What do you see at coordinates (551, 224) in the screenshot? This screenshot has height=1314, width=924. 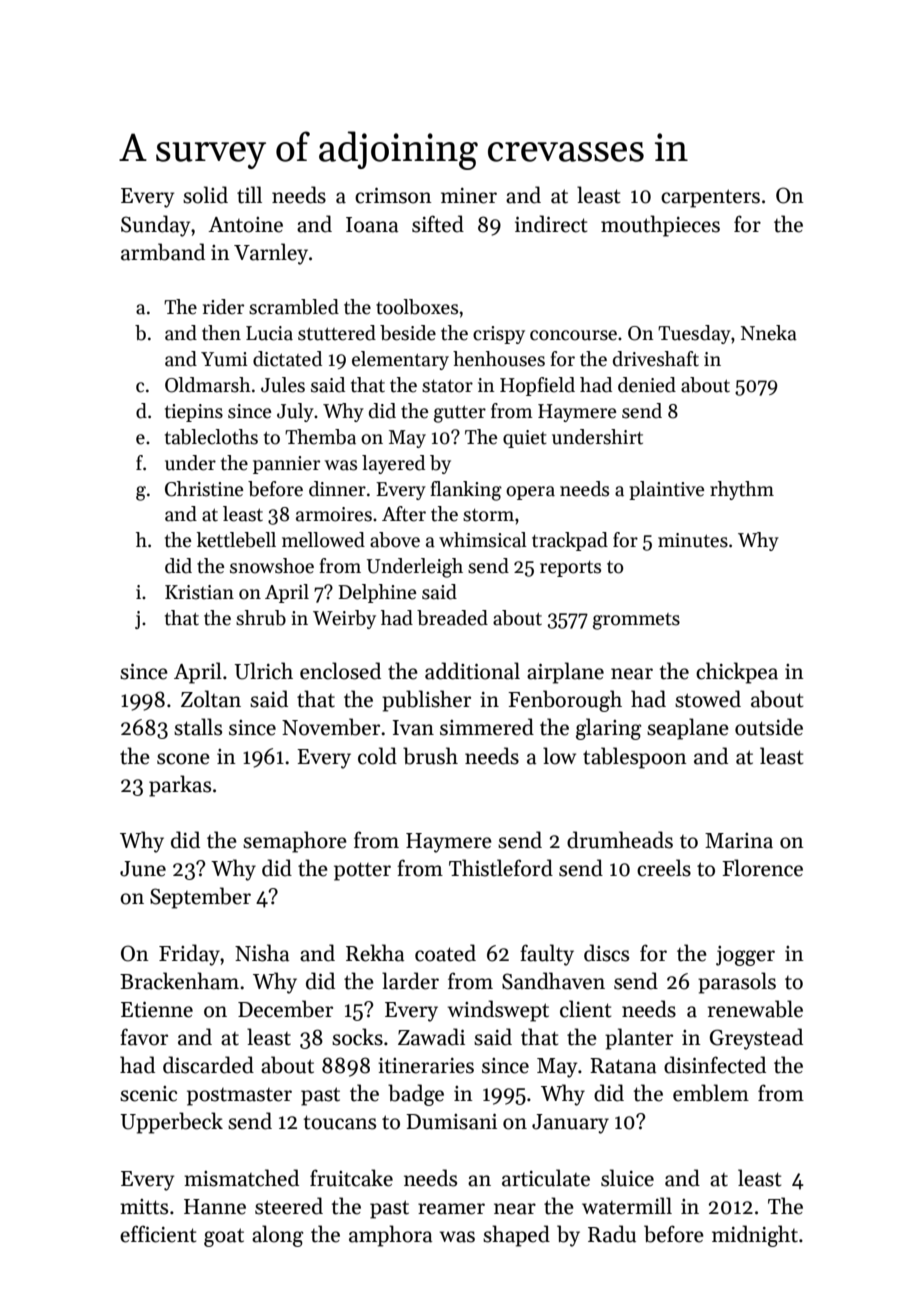 I see `indirect` at bounding box center [551, 224].
